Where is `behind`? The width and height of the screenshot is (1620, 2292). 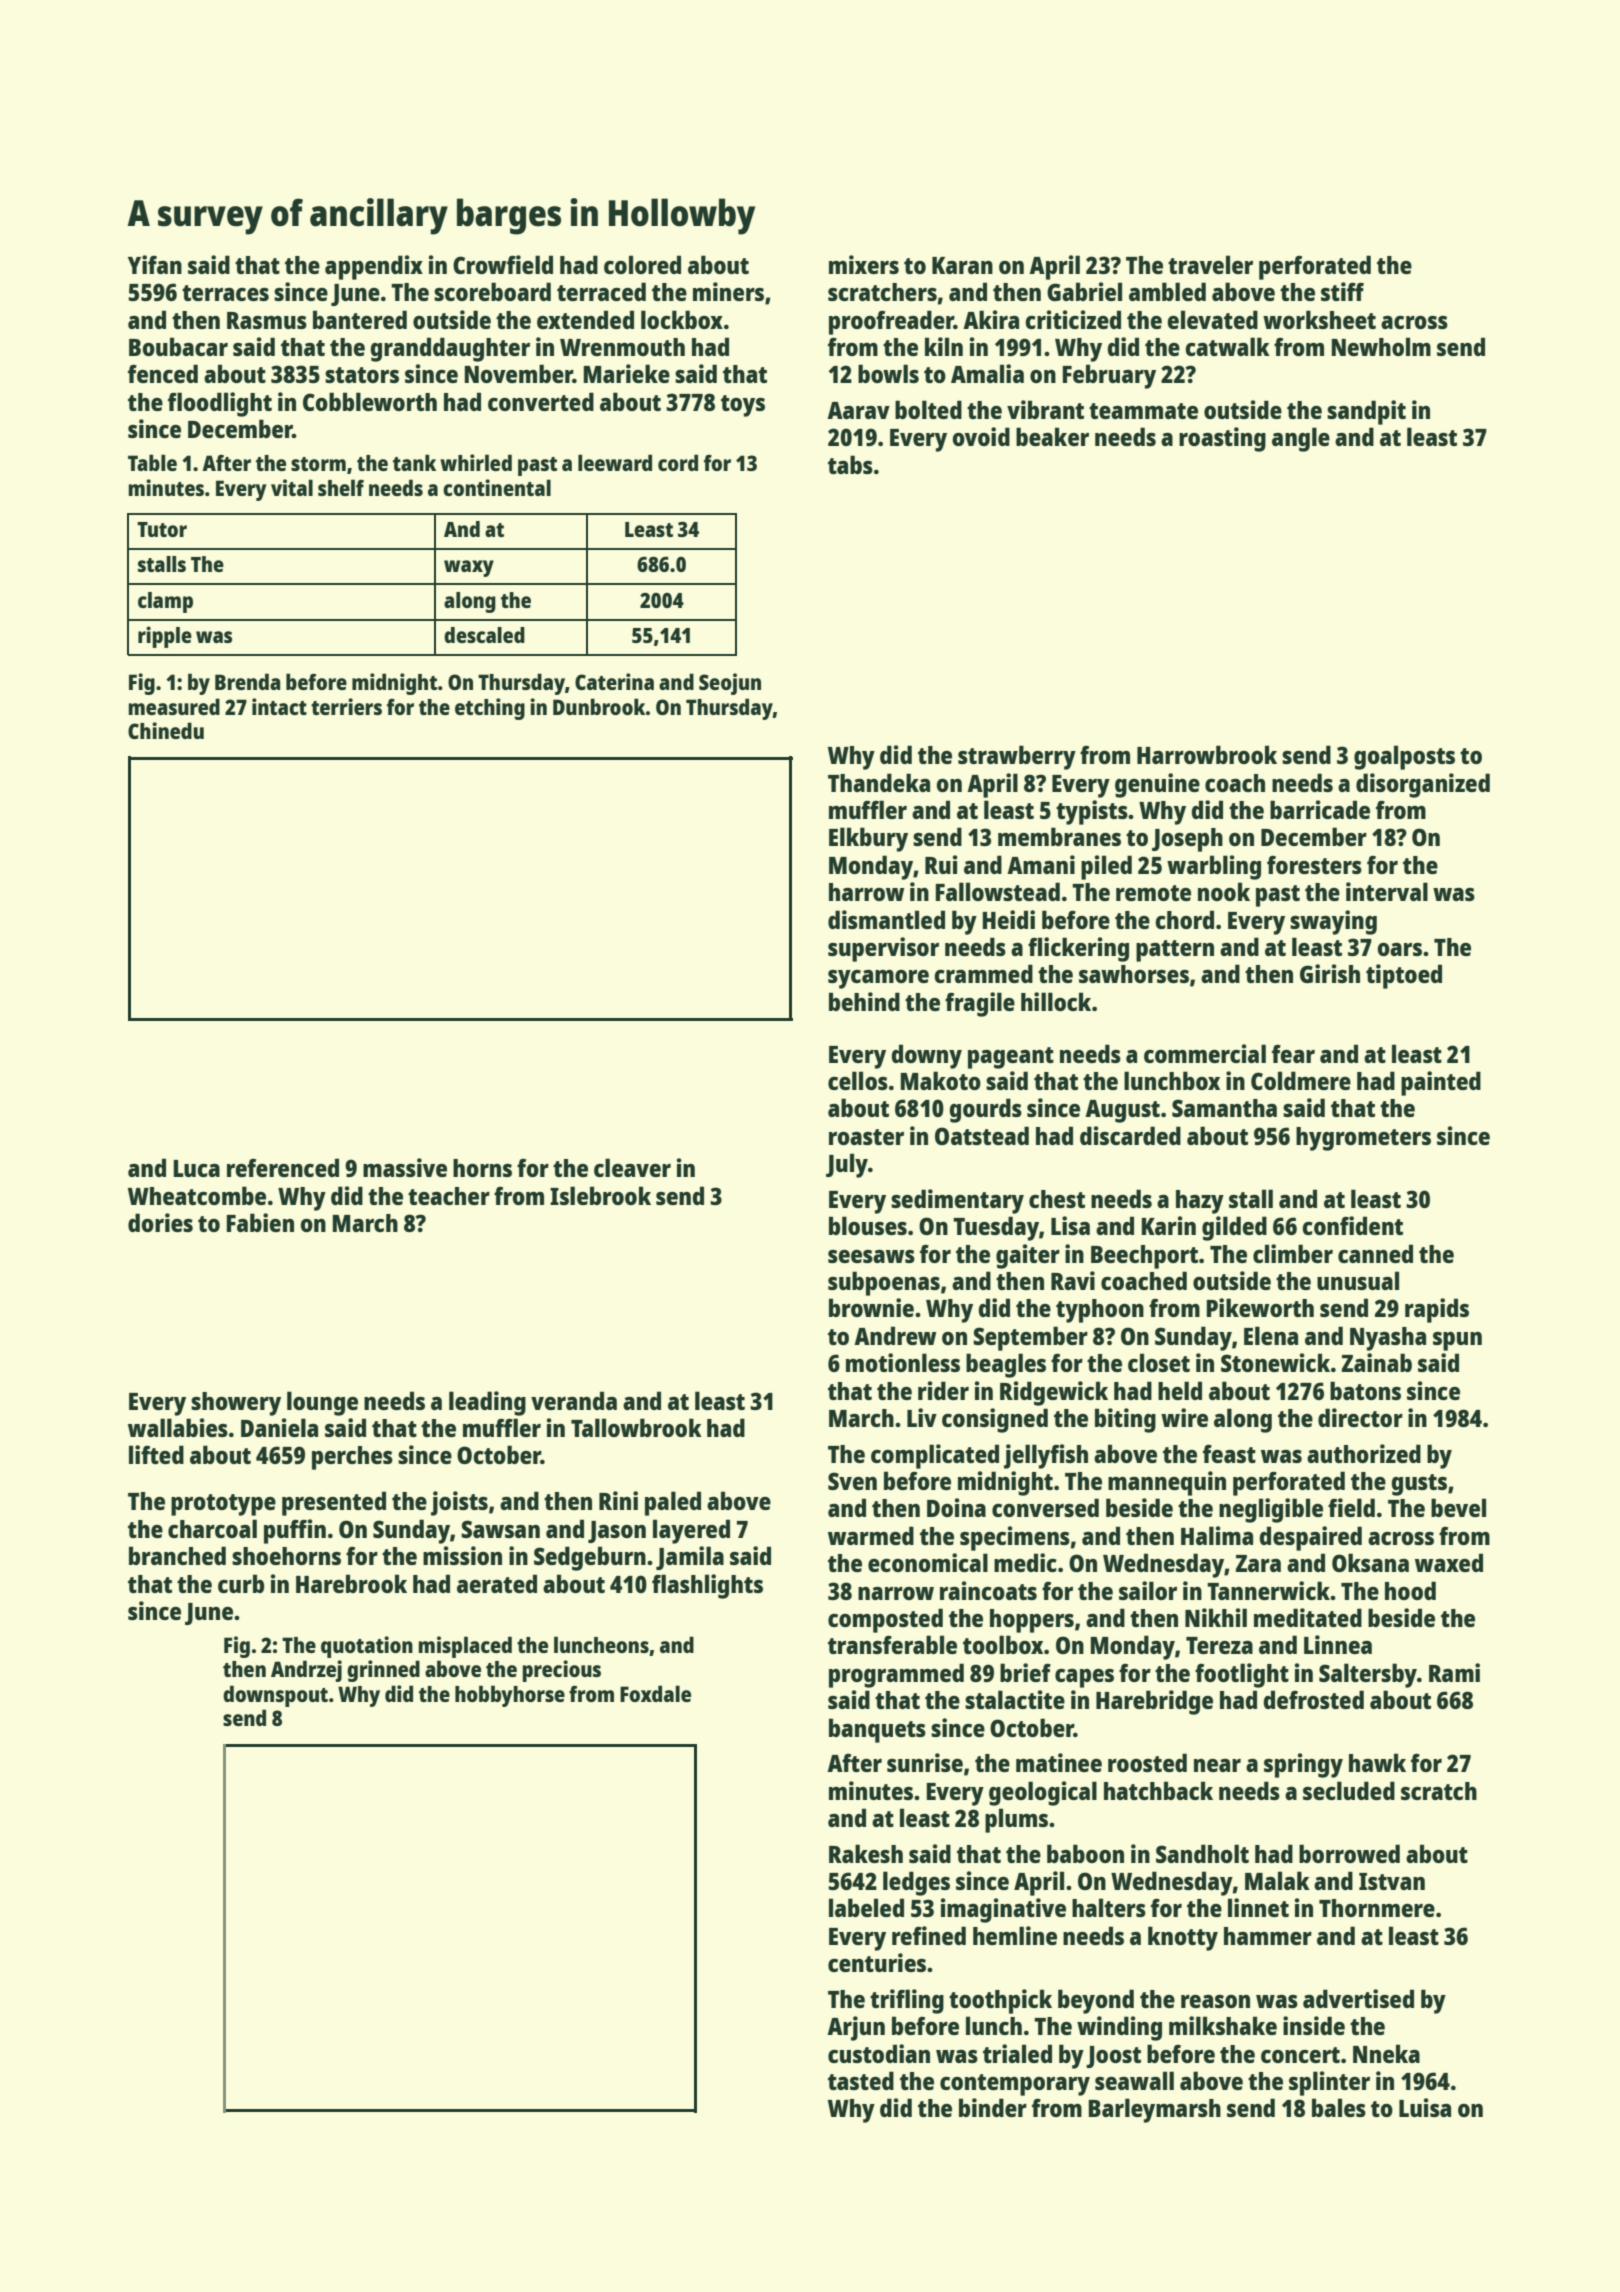 behind is located at coordinates (864, 1001).
